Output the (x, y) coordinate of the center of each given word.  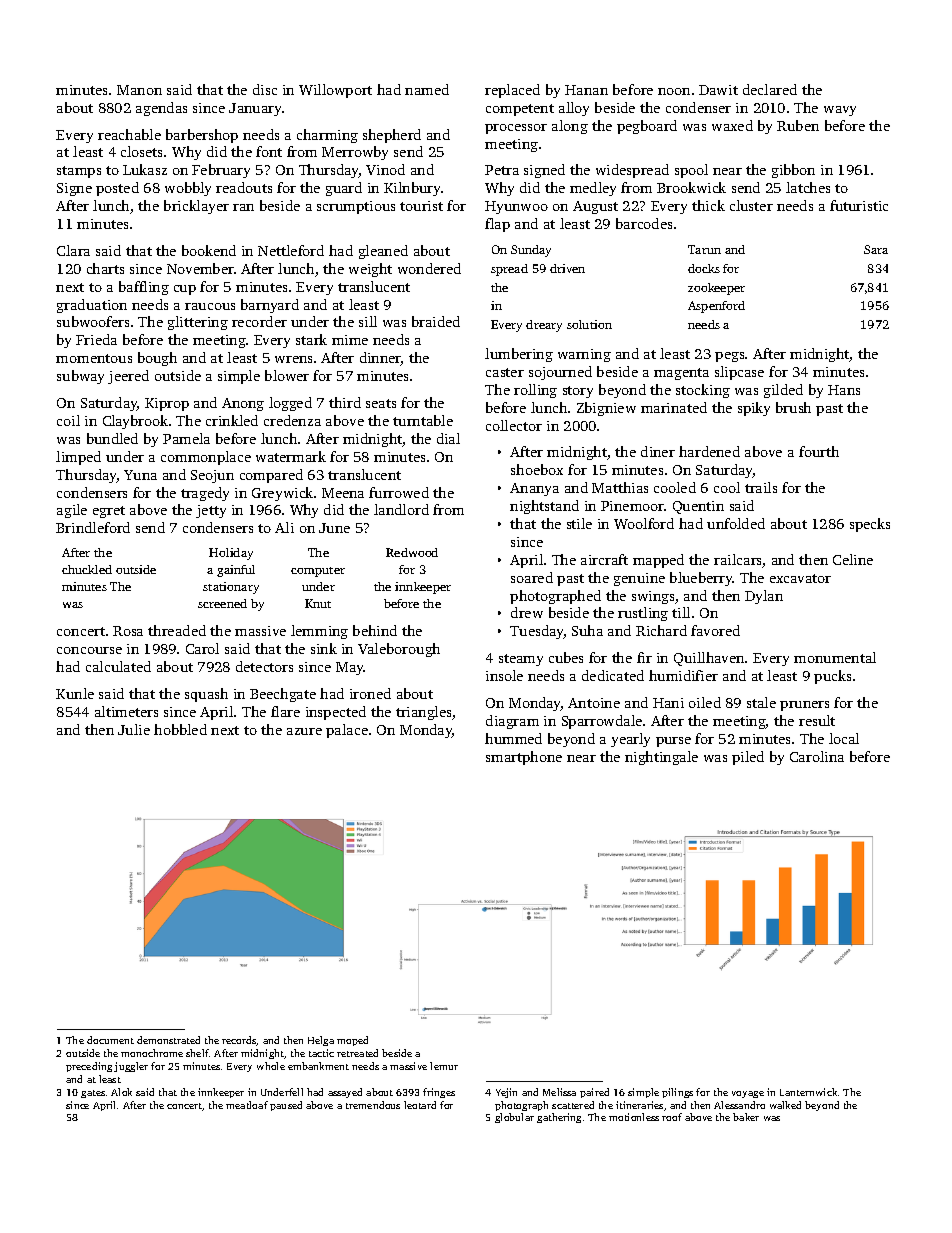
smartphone (524, 758)
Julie (134, 729)
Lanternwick (808, 1092)
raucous (210, 306)
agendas (161, 109)
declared (770, 89)
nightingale (661, 758)
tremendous (373, 1105)
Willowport (335, 91)
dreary (544, 326)
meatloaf (247, 1105)
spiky (754, 409)
